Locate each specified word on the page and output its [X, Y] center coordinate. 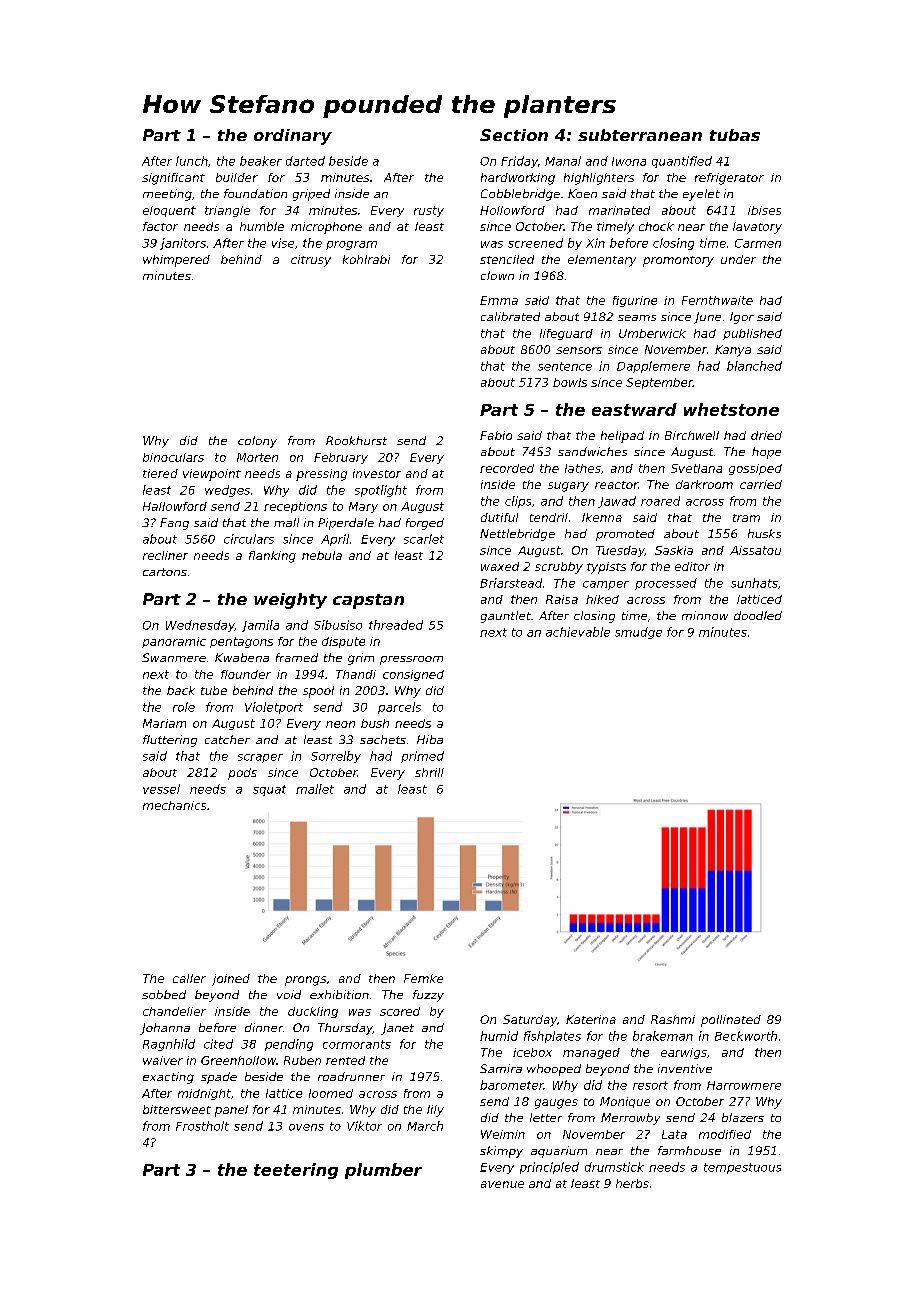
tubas [735, 135]
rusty [429, 211]
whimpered [176, 261]
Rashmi [673, 1019]
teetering [296, 1171]
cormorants [357, 1044]
